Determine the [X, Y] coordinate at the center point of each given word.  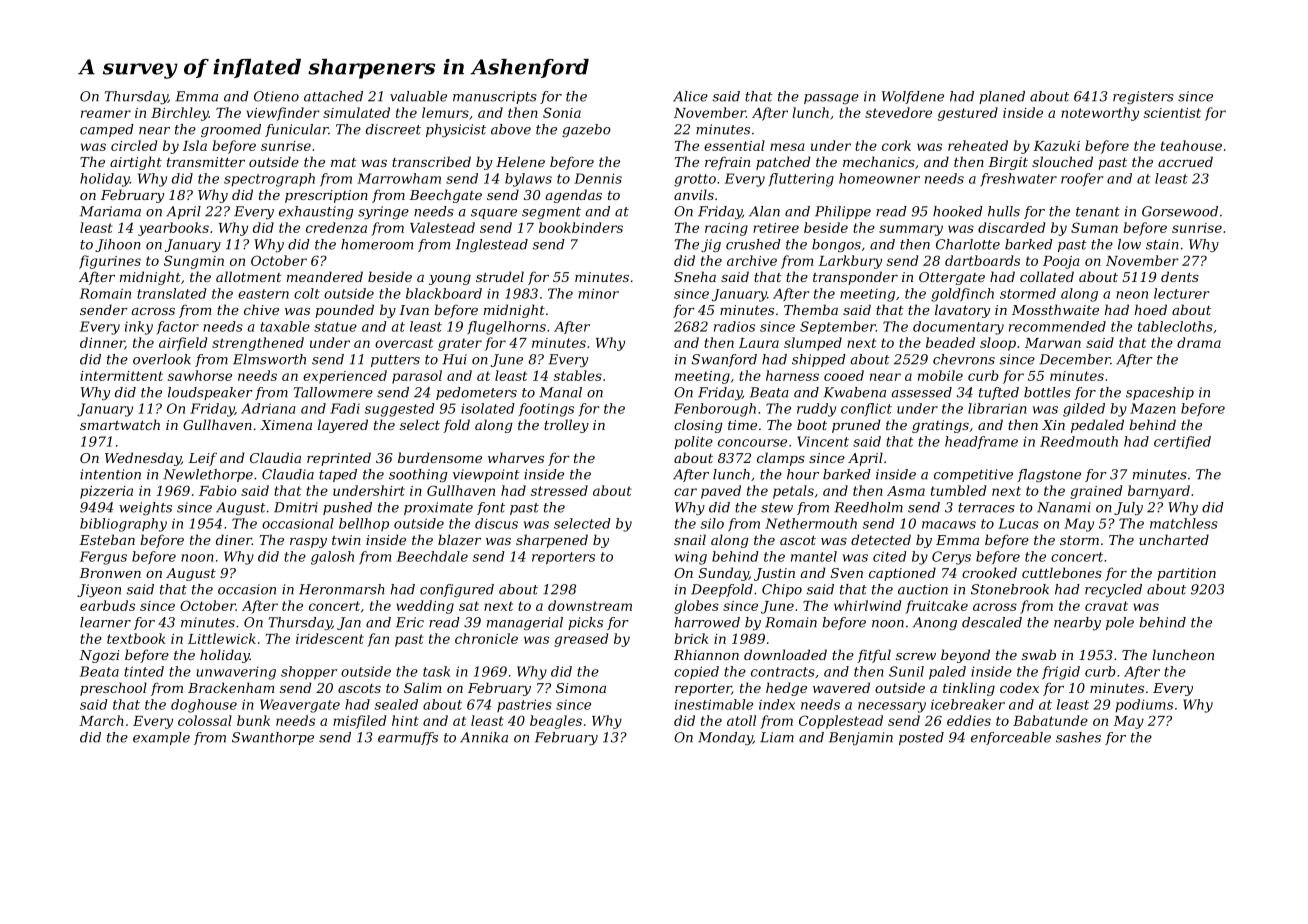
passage [831, 99]
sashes [1078, 737]
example [161, 738]
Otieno [276, 96]
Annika [484, 737]
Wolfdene [913, 97]
